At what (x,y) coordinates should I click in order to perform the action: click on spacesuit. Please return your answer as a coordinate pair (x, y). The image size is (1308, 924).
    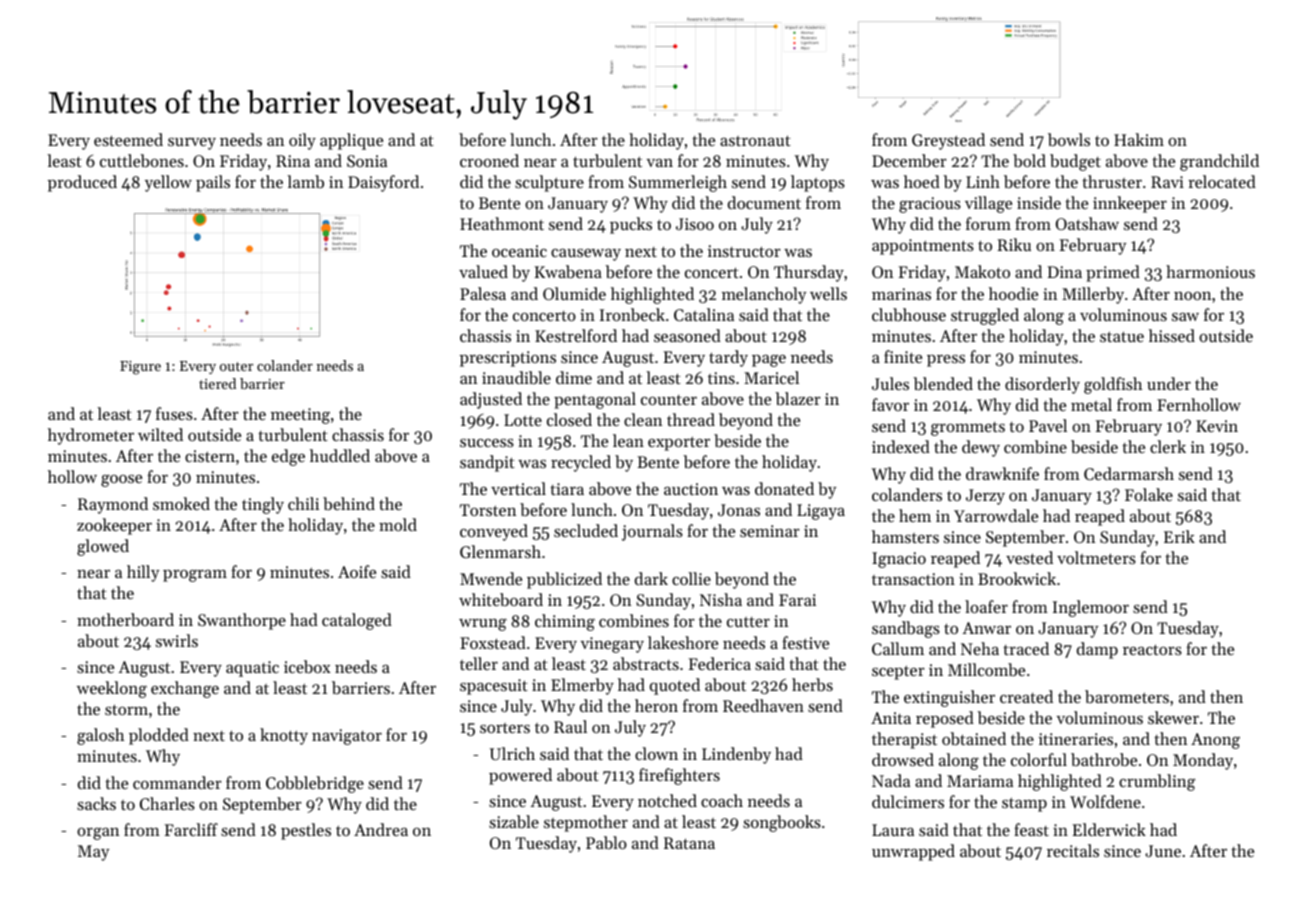
    Looking at the image, I should click on (494, 687).
